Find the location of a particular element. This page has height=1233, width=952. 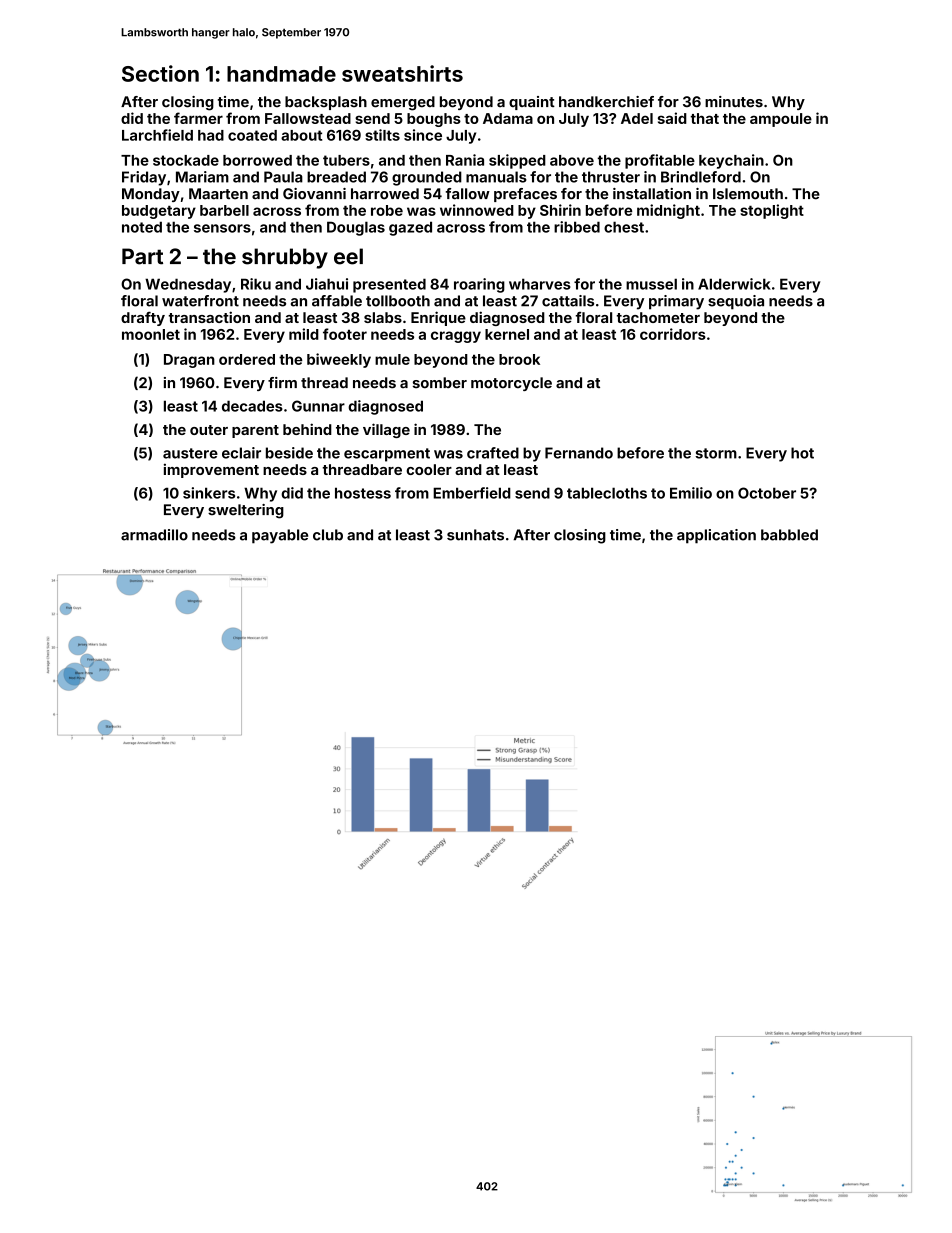

minutes is located at coordinates (734, 102).
